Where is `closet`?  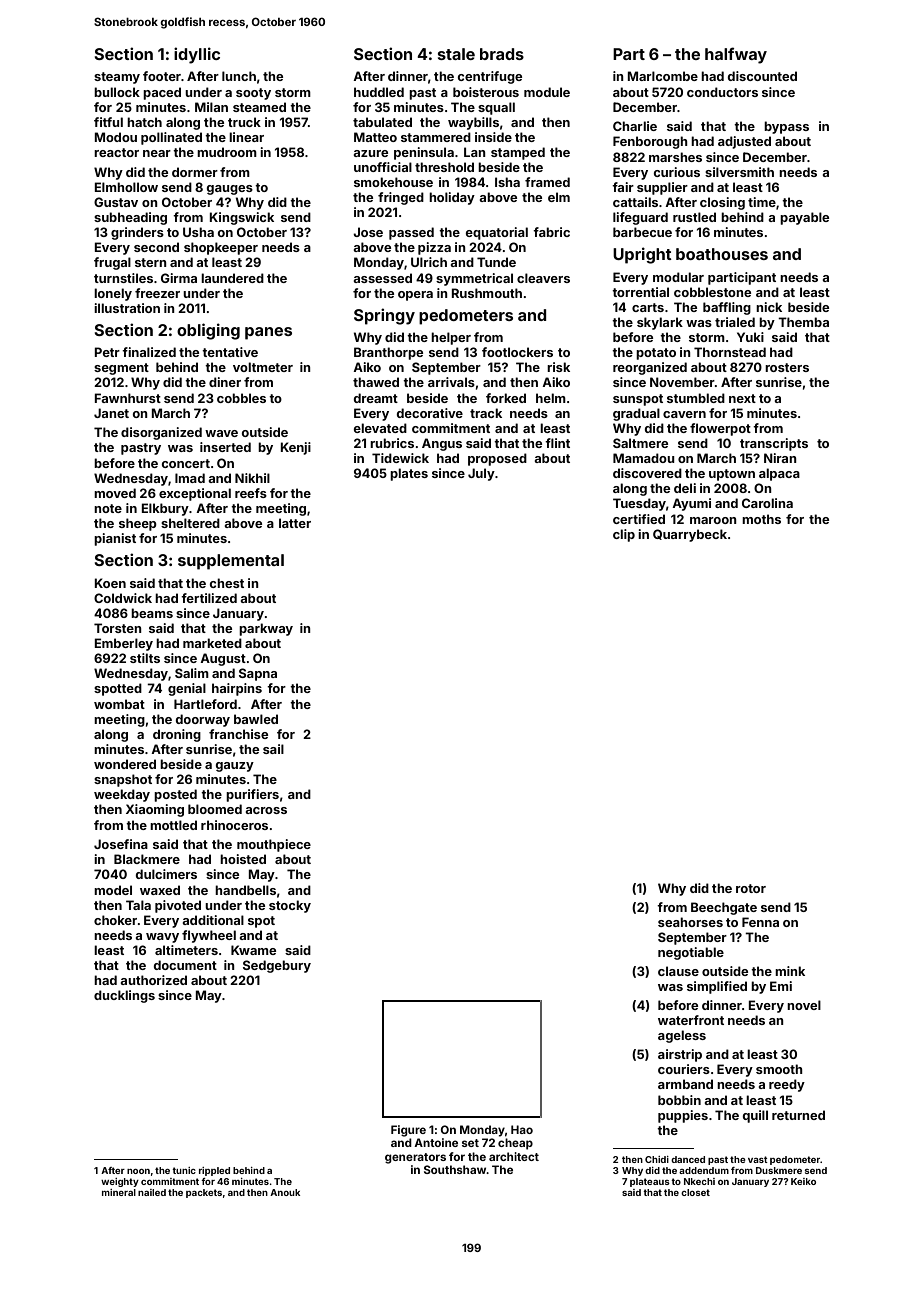
closet is located at coordinates (695, 1192).
